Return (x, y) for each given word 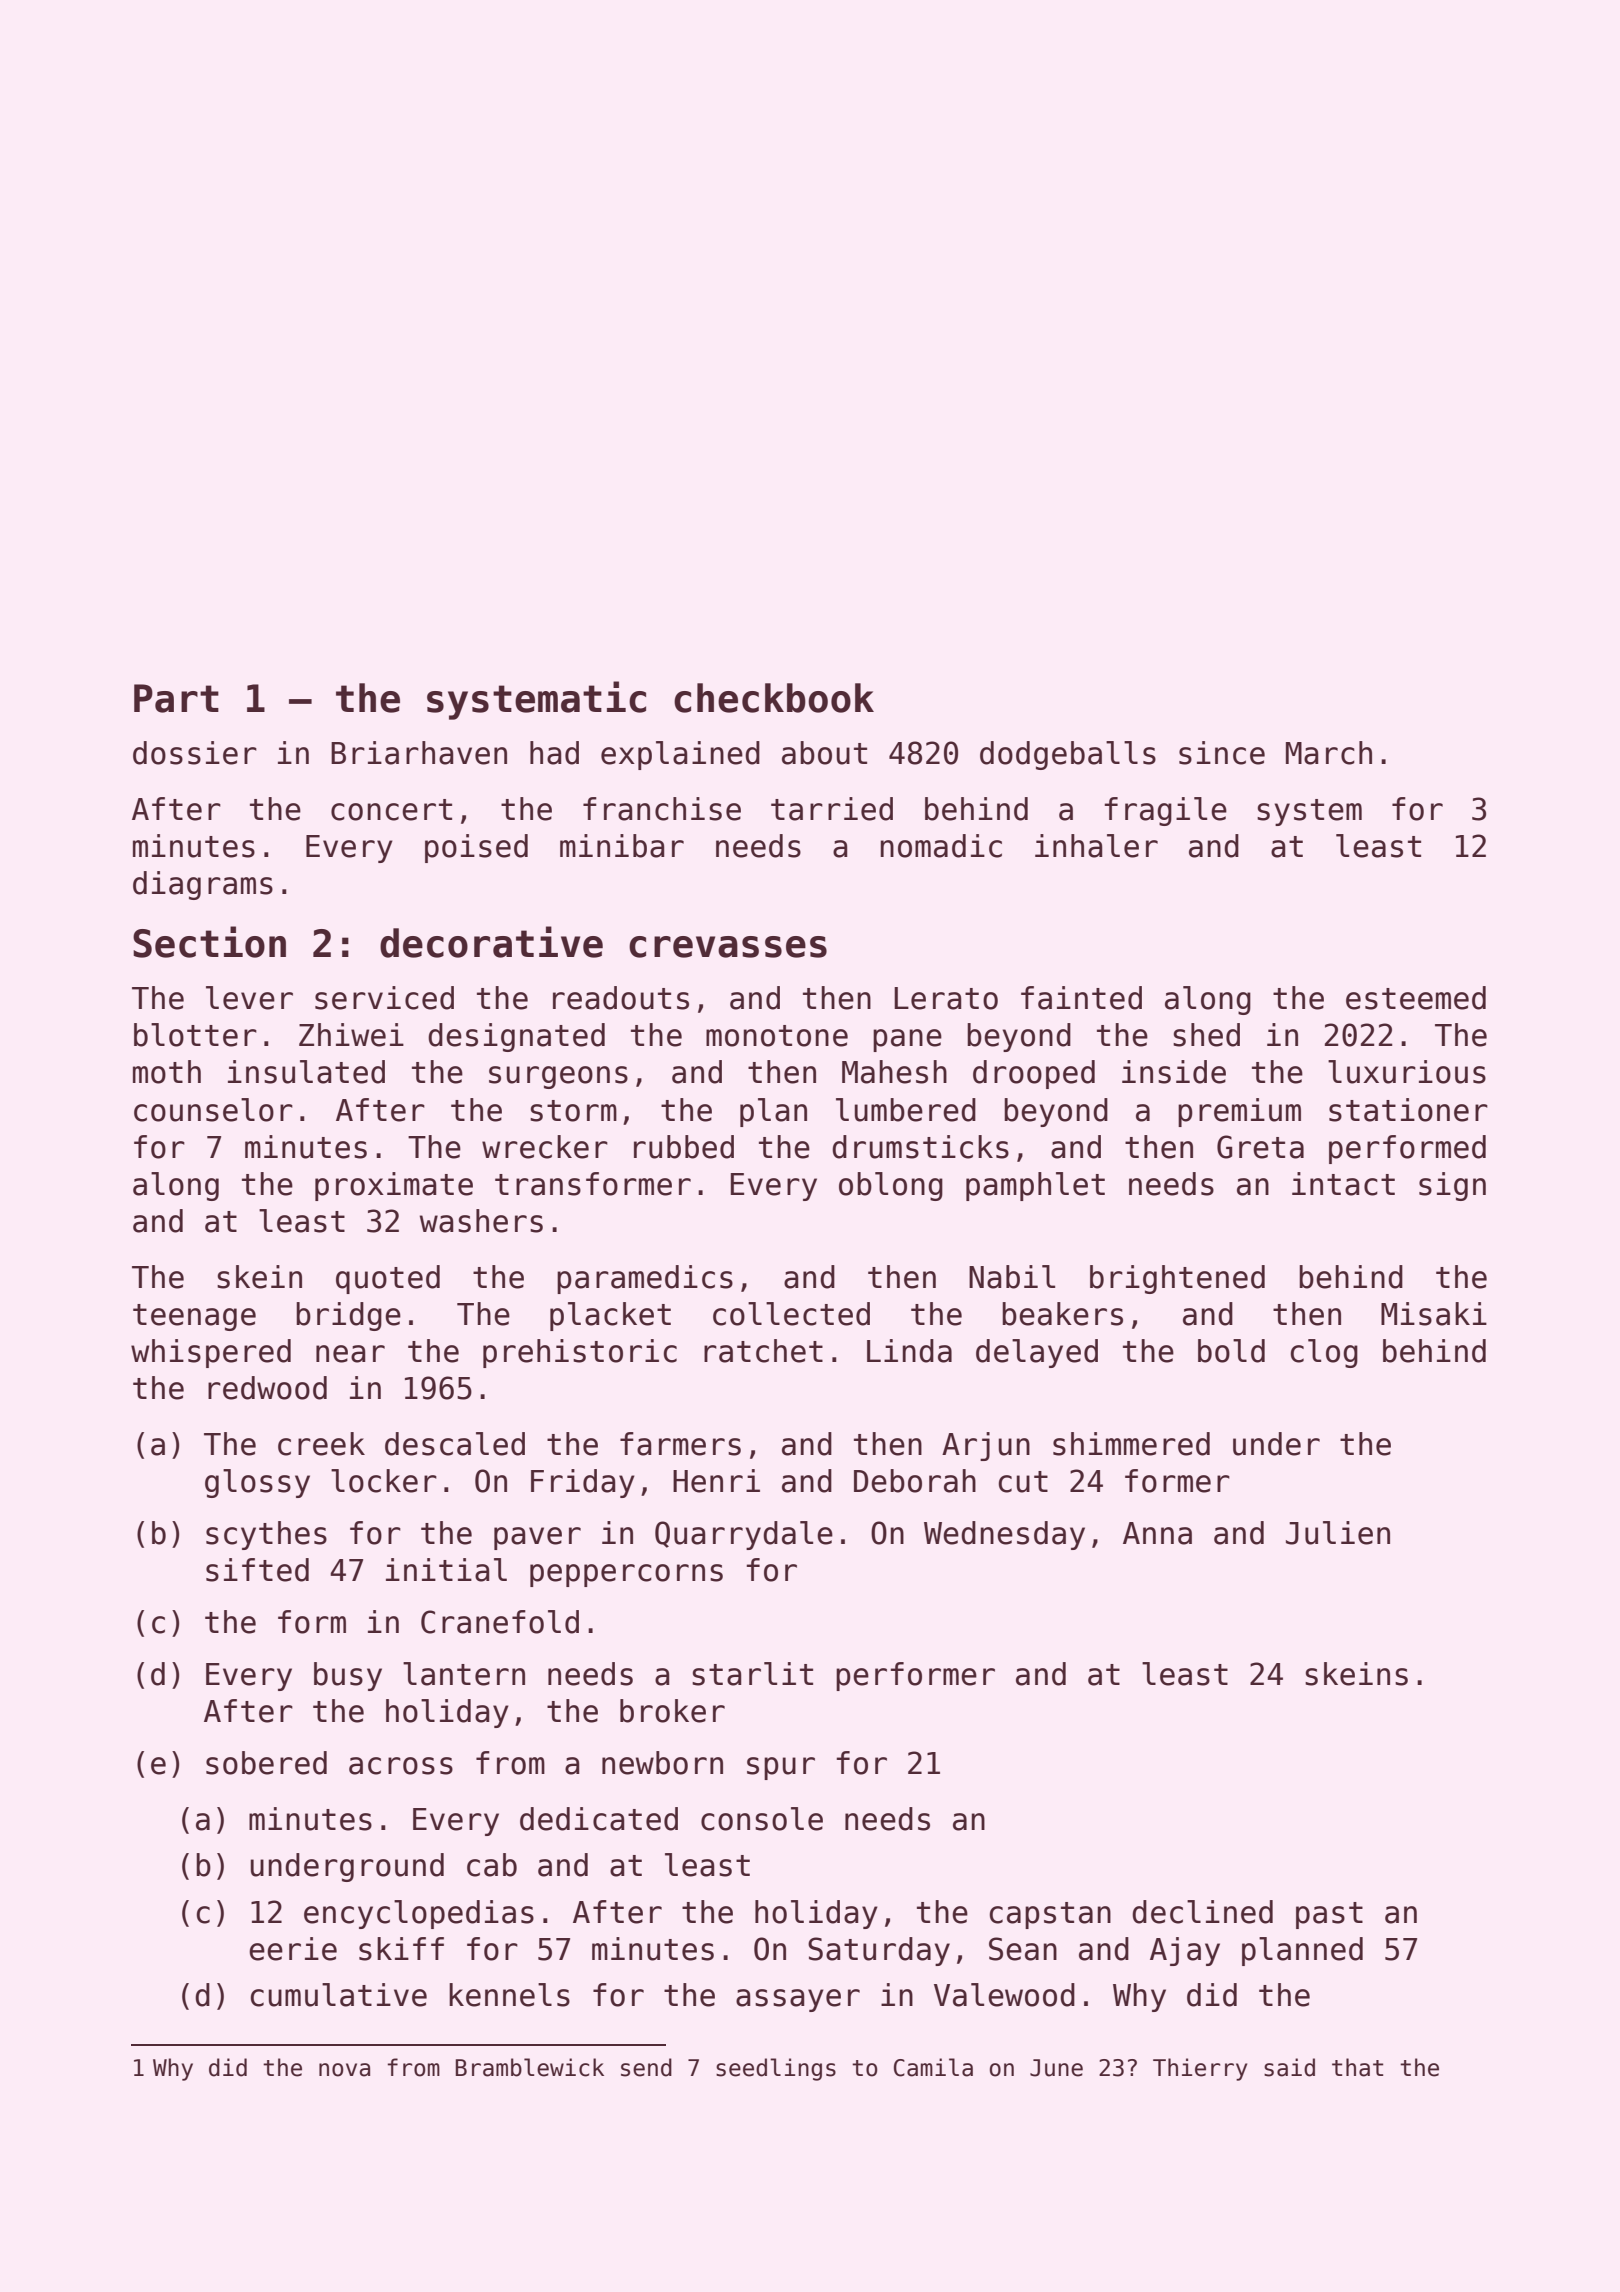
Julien (1338, 1533)
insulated (306, 1072)
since (1222, 753)
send (646, 2067)
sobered (266, 1763)
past (1329, 1915)
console (762, 1819)
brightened (1177, 1279)
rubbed (684, 1147)
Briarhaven (419, 753)
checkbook (774, 698)
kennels (509, 1995)
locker (384, 1481)
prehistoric (580, 1353)
